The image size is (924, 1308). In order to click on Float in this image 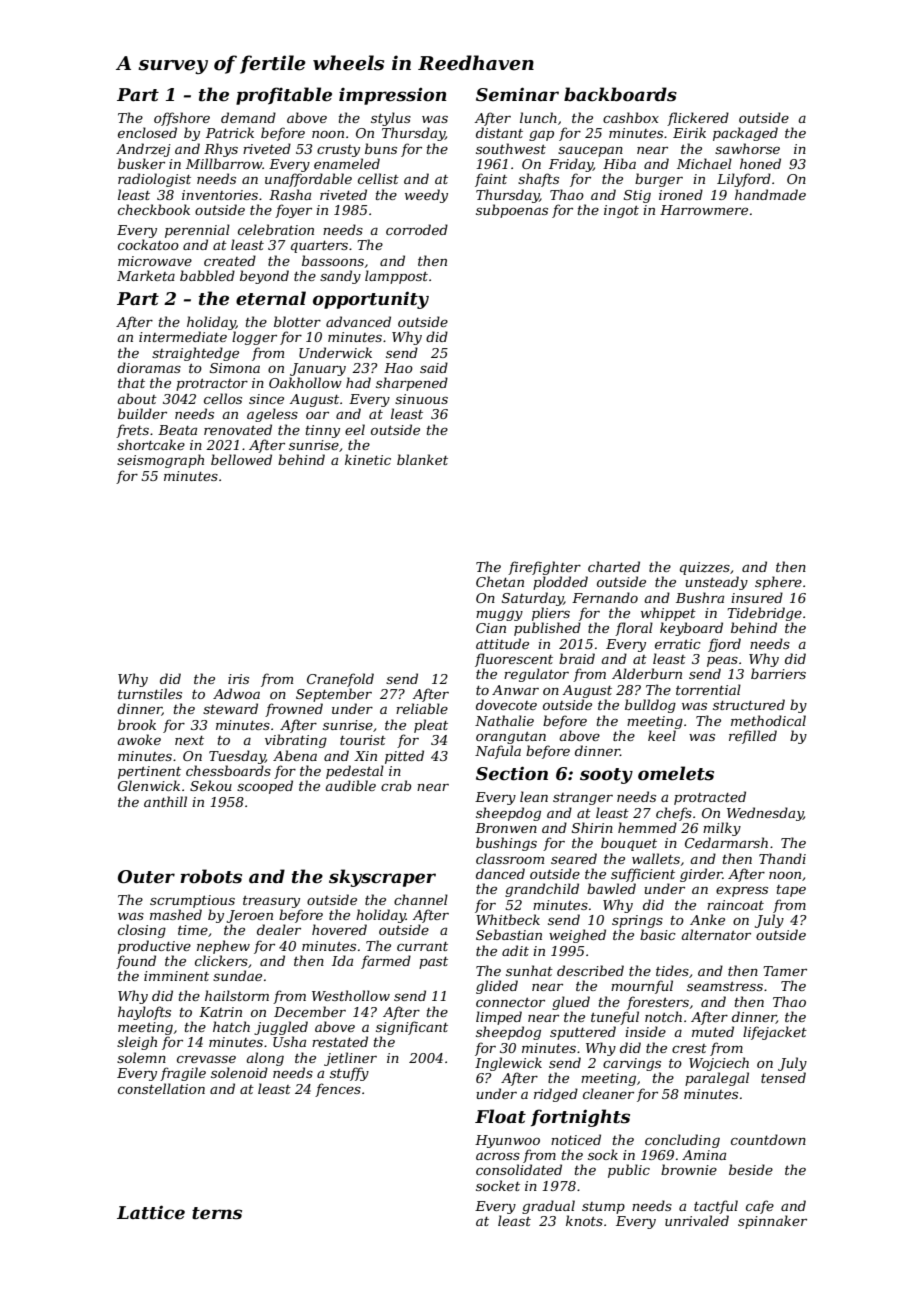, I will do `click(500, 1116)`.
